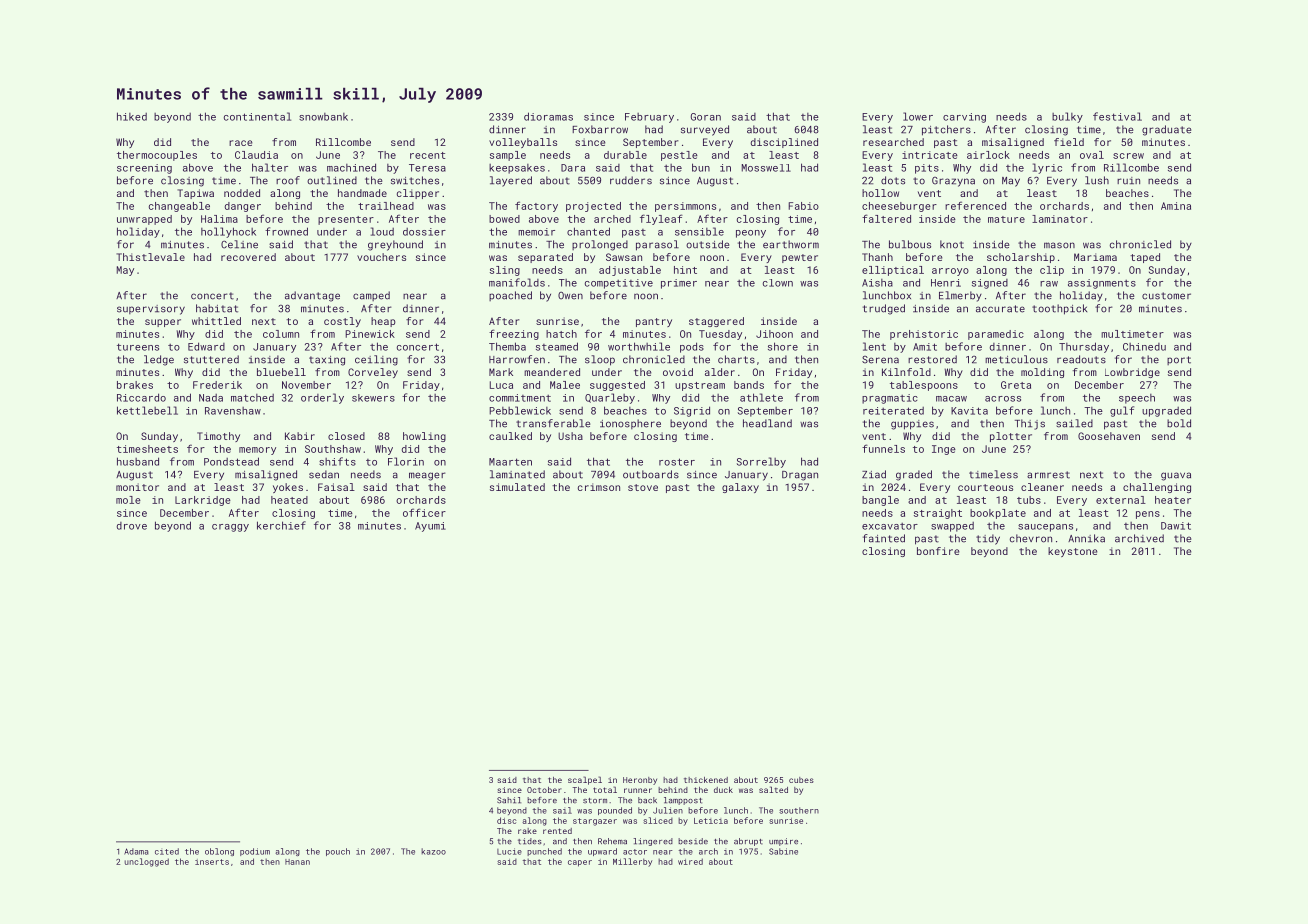 This screenshot has height=924, width=1308. What do you see at coordinates (799, 810) in the screenshot?
I see `southern` at bounding box center [799, 810].
